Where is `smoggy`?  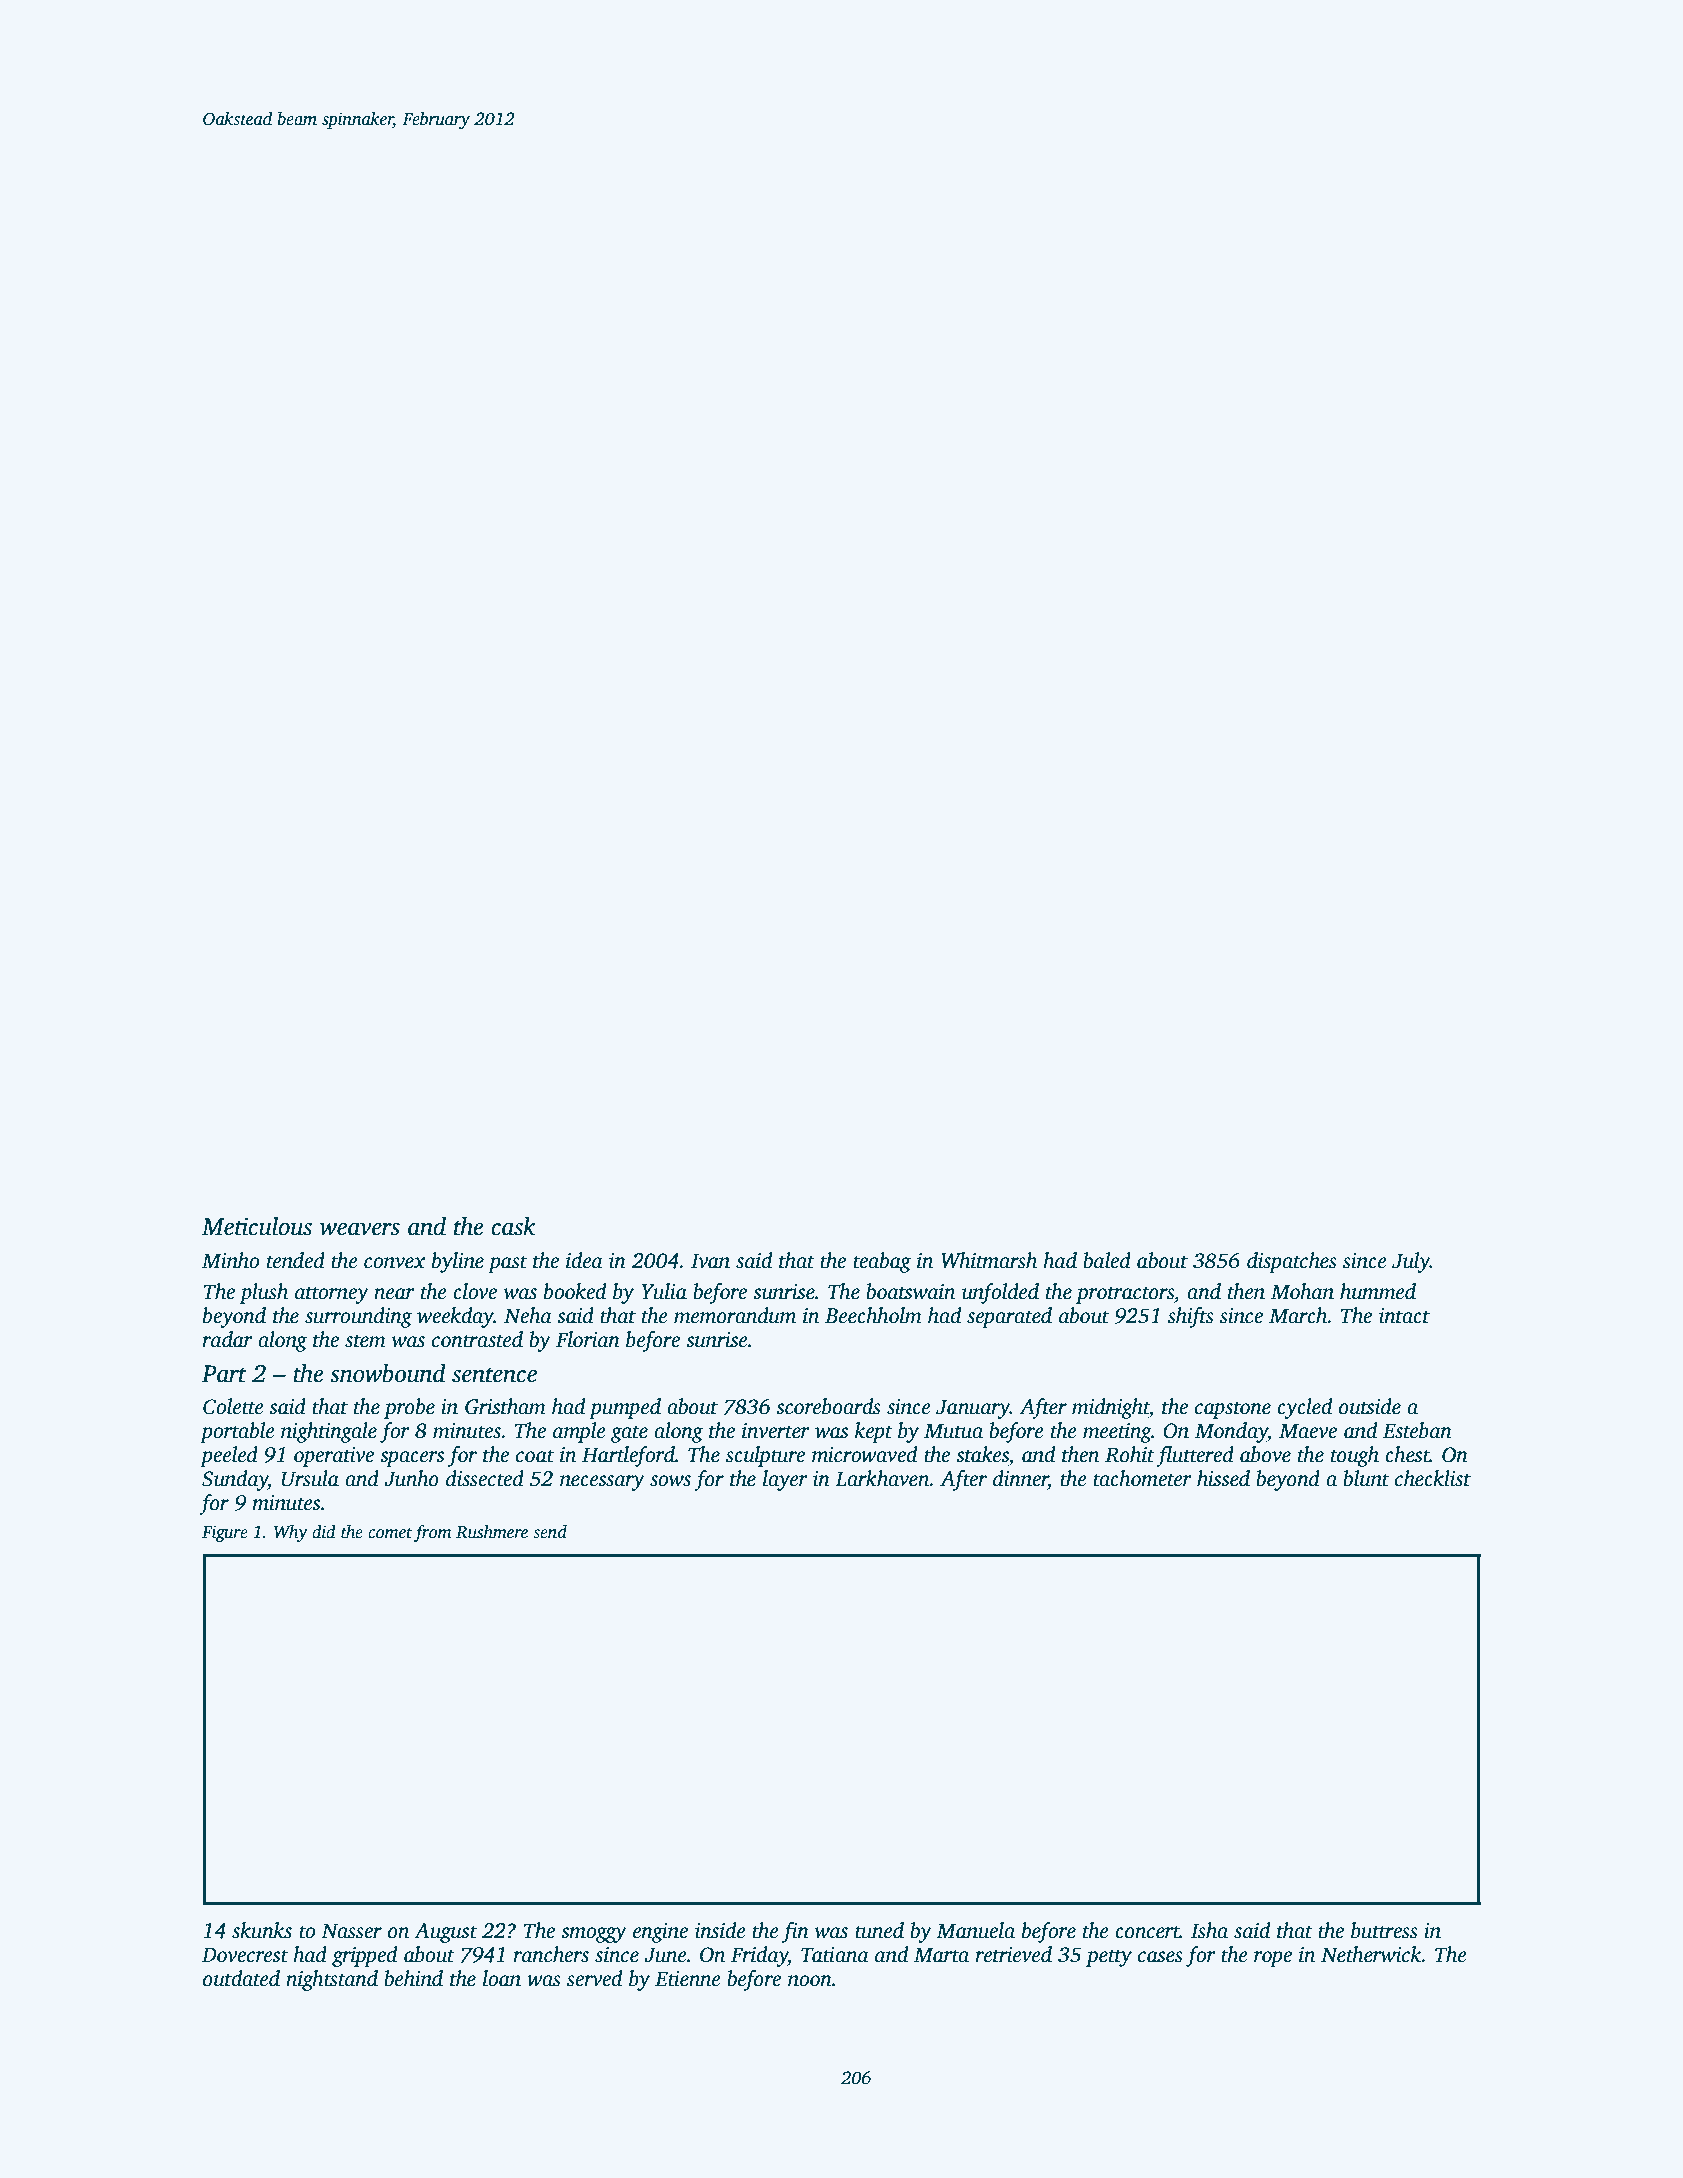 smoggy is located at coordinates (594, 1935).
